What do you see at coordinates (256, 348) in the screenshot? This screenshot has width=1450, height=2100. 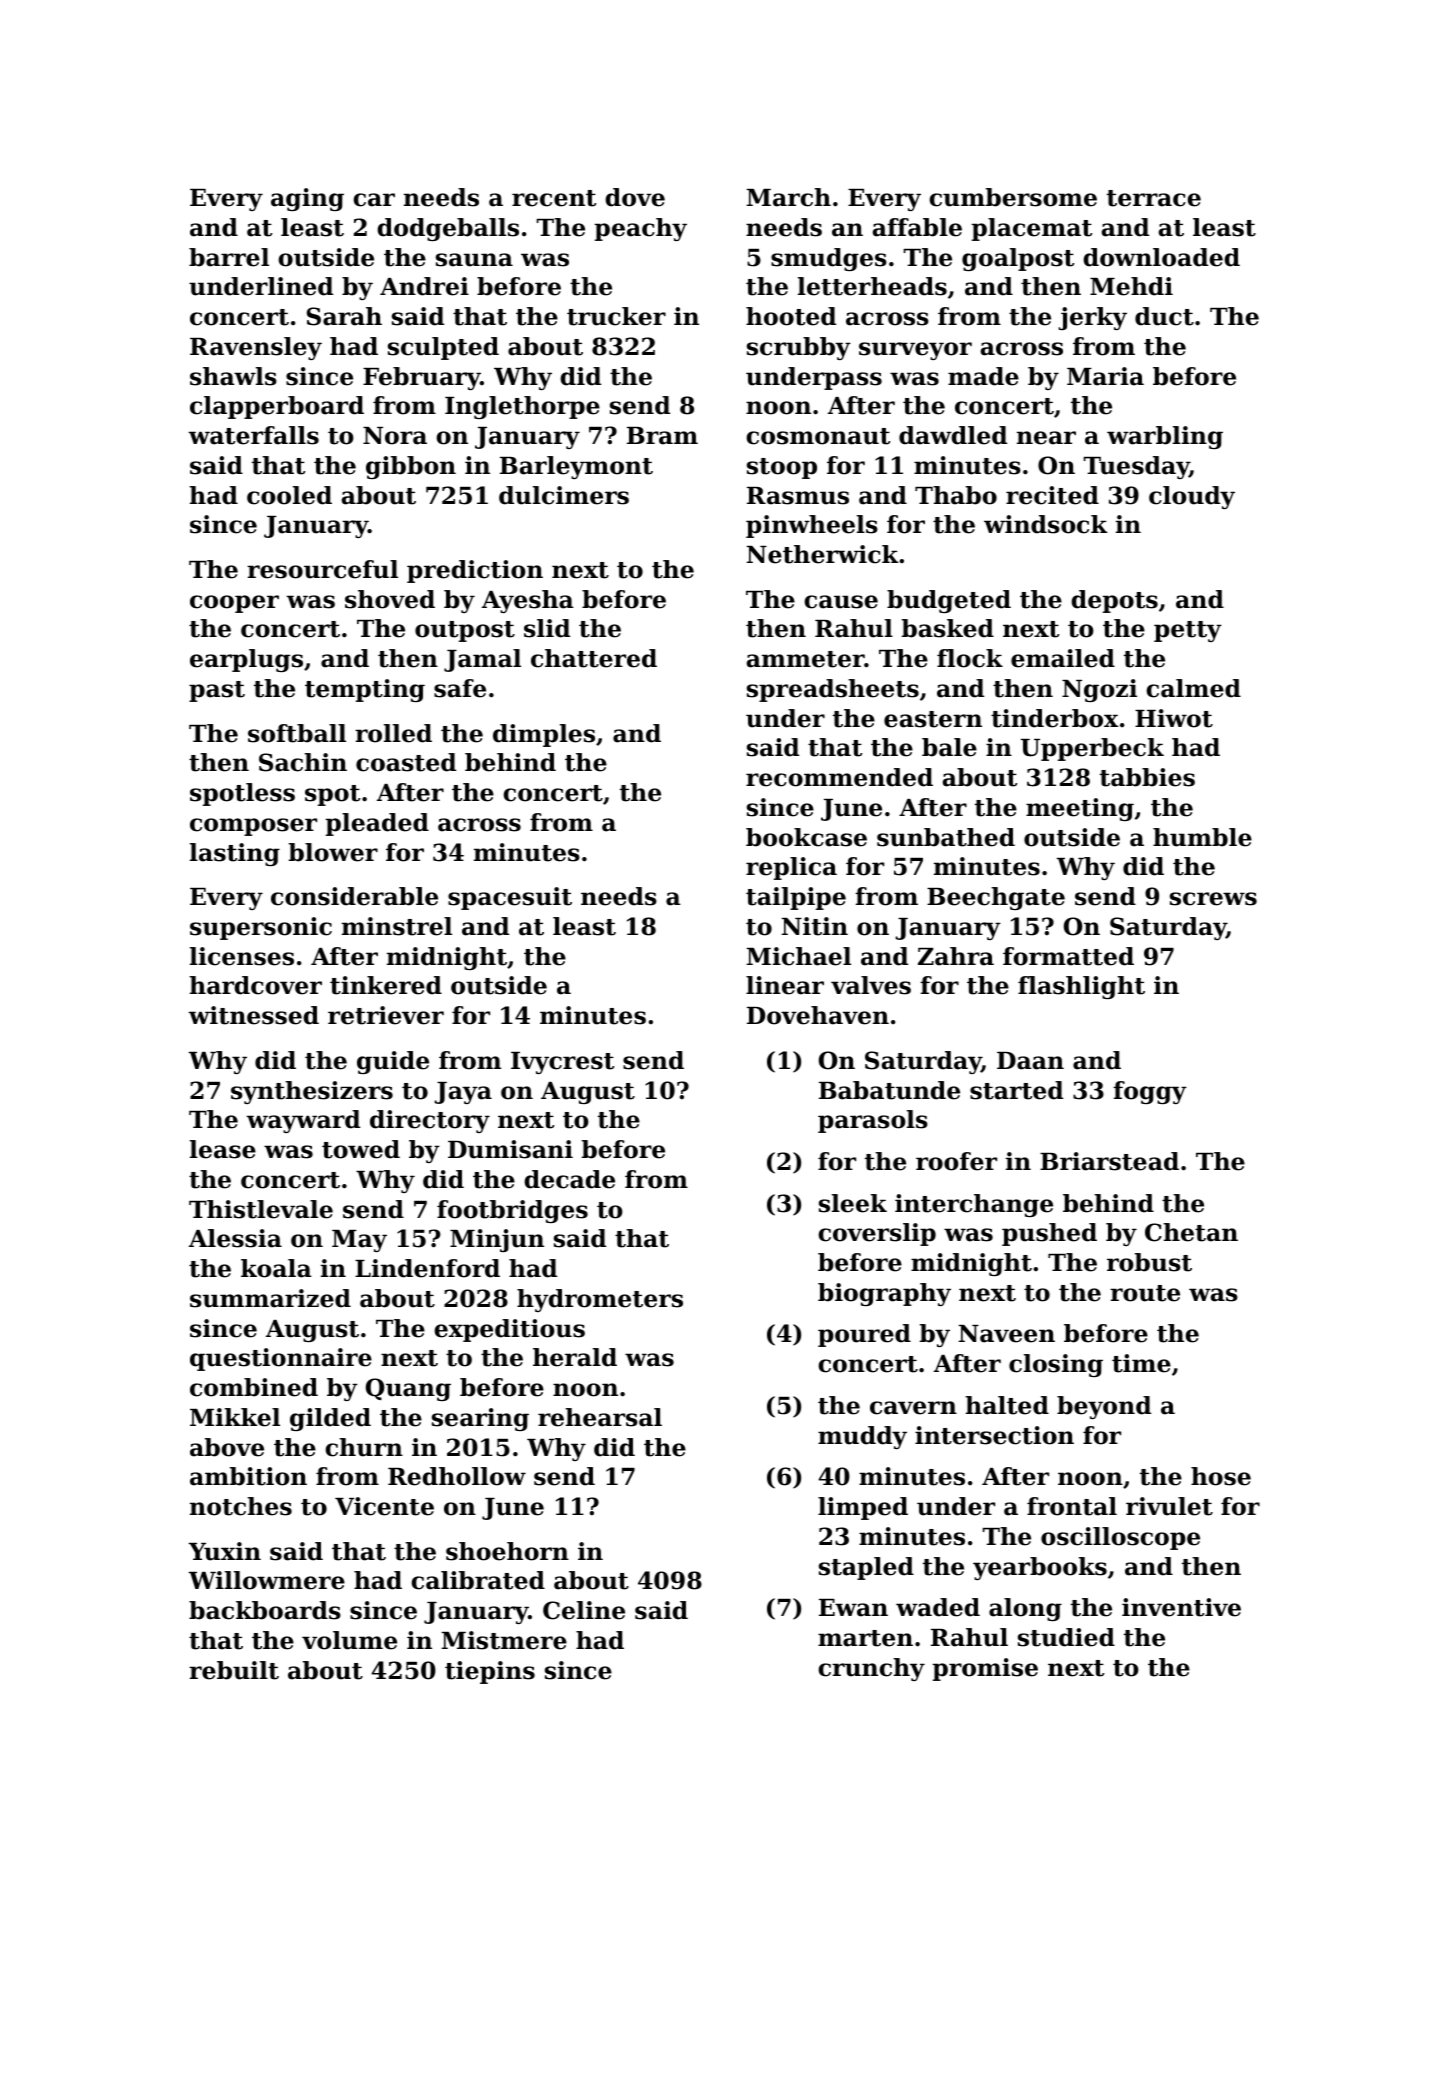 I see `Ravensley` at bounding box center [256, 348].
